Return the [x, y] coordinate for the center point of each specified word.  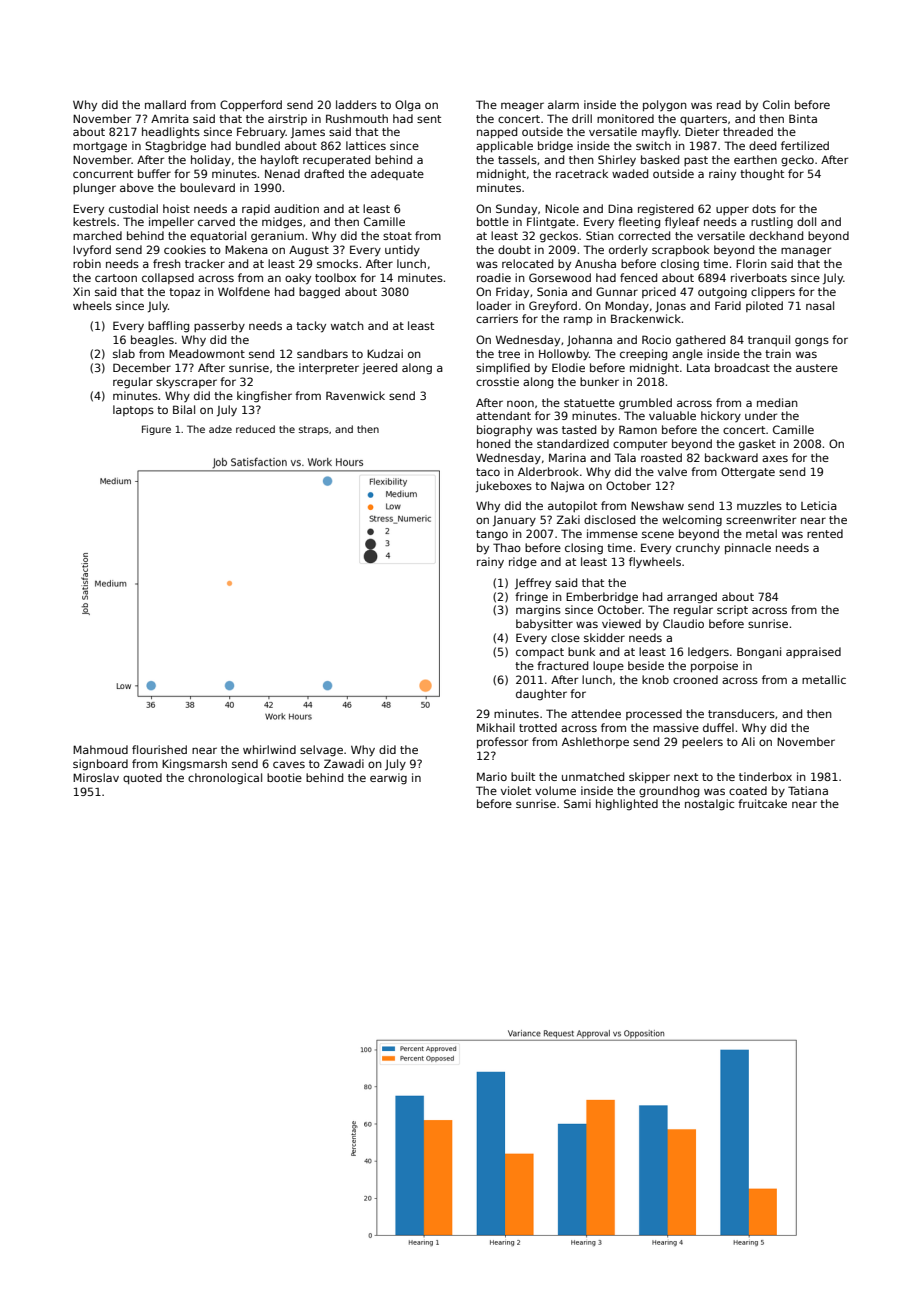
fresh [167, 263]
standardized [573, 443]
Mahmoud [100, 749]
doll [806, 221]
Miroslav [96, 777]
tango [492, 535]
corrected [644, 235]
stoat [397, 236]
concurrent [103, 174]
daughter [541, 695]
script [732, 610]
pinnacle [748, 548]
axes [775, 458]
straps [314, 430]
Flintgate [551, 223]
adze [220, 429]
